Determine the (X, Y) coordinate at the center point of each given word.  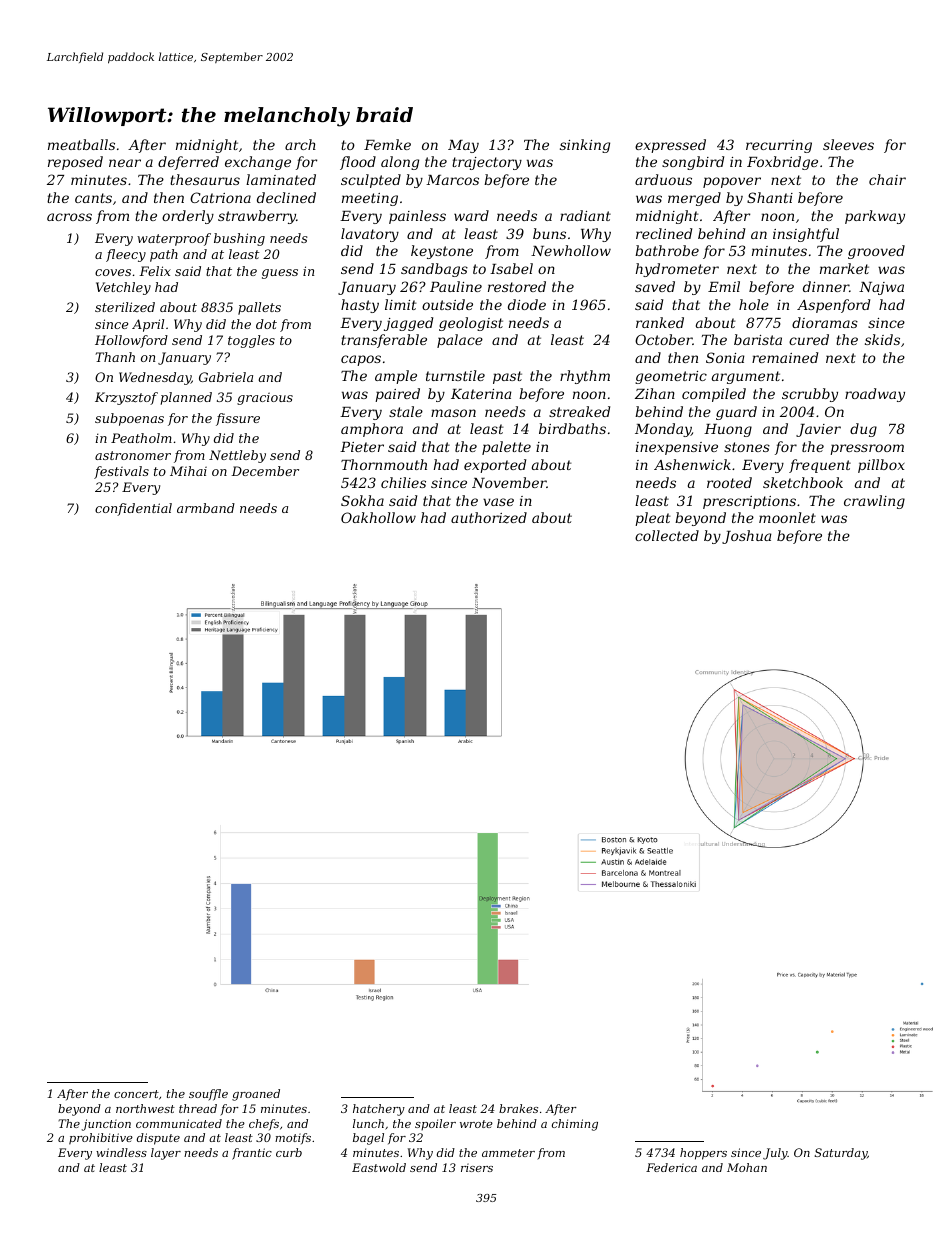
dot (266, 324)
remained (785, 357)
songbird (693, 163)
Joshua (747, 537)
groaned (256, 1095)
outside (447, 304)
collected (667, 535)
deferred (188, 163)
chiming (575, 1125)
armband (206, 508)
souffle (208, 1095)
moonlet (787, 517)
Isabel (511, 268)
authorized (489, 518)
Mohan (747, 1167)
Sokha (362, 500)
